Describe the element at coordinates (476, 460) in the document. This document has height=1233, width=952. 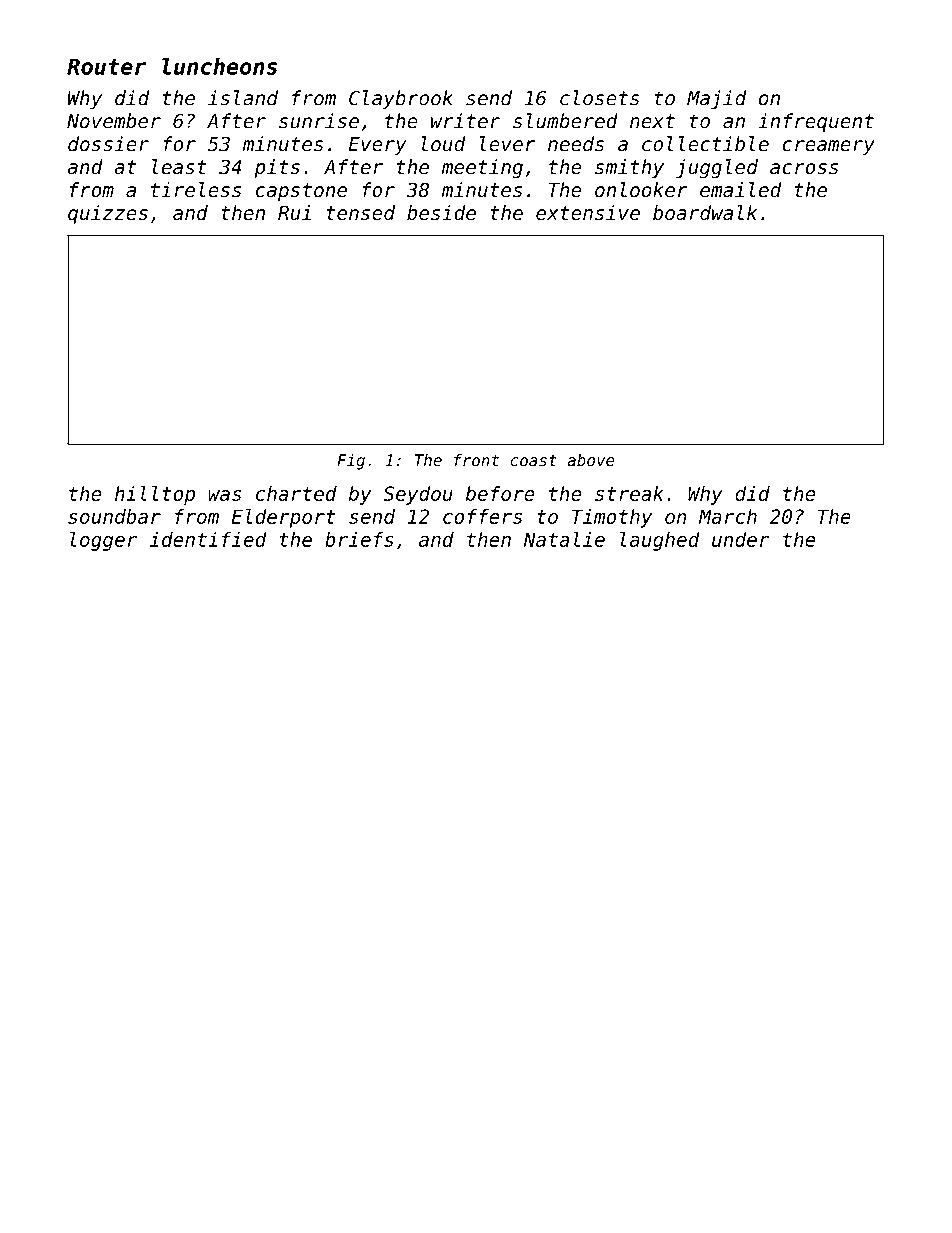
I see `front` at that location.
